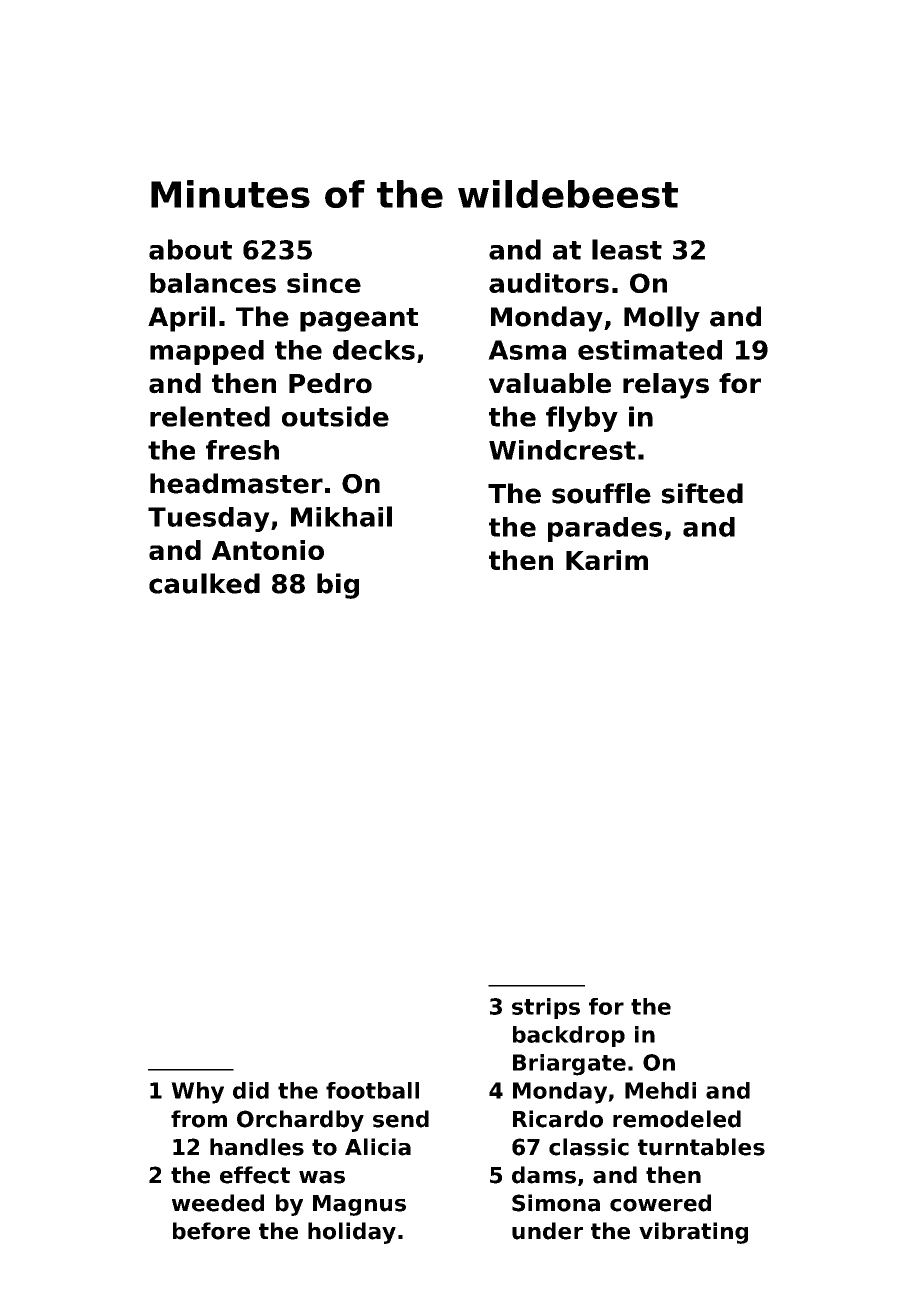  Describe the element at coordinates (372, 1090) in the screenshot. I see `football` at that location.
